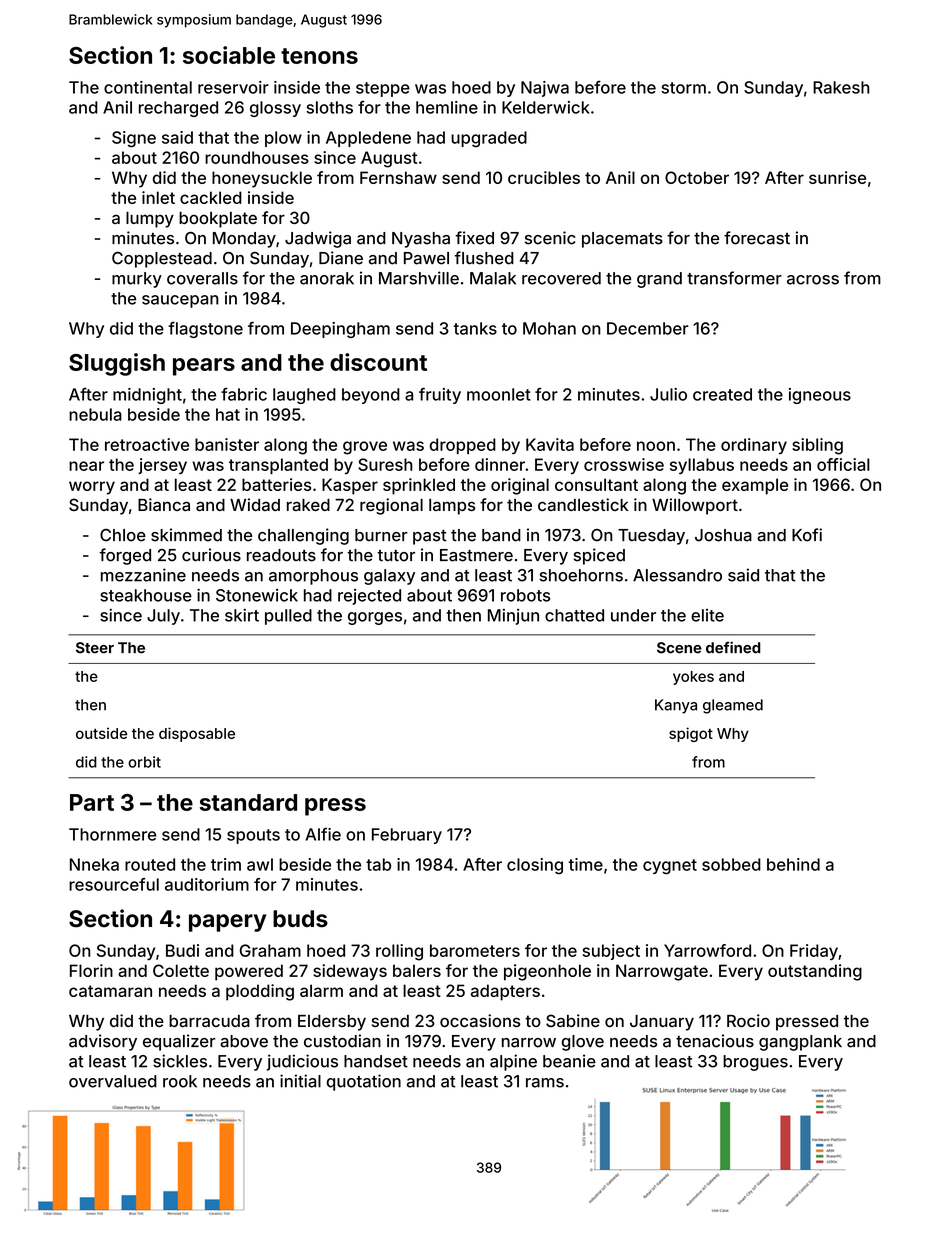  What do you see at coordinates (229, 55) in the document?
I see `sociable` at bounding box center [229, 55].
